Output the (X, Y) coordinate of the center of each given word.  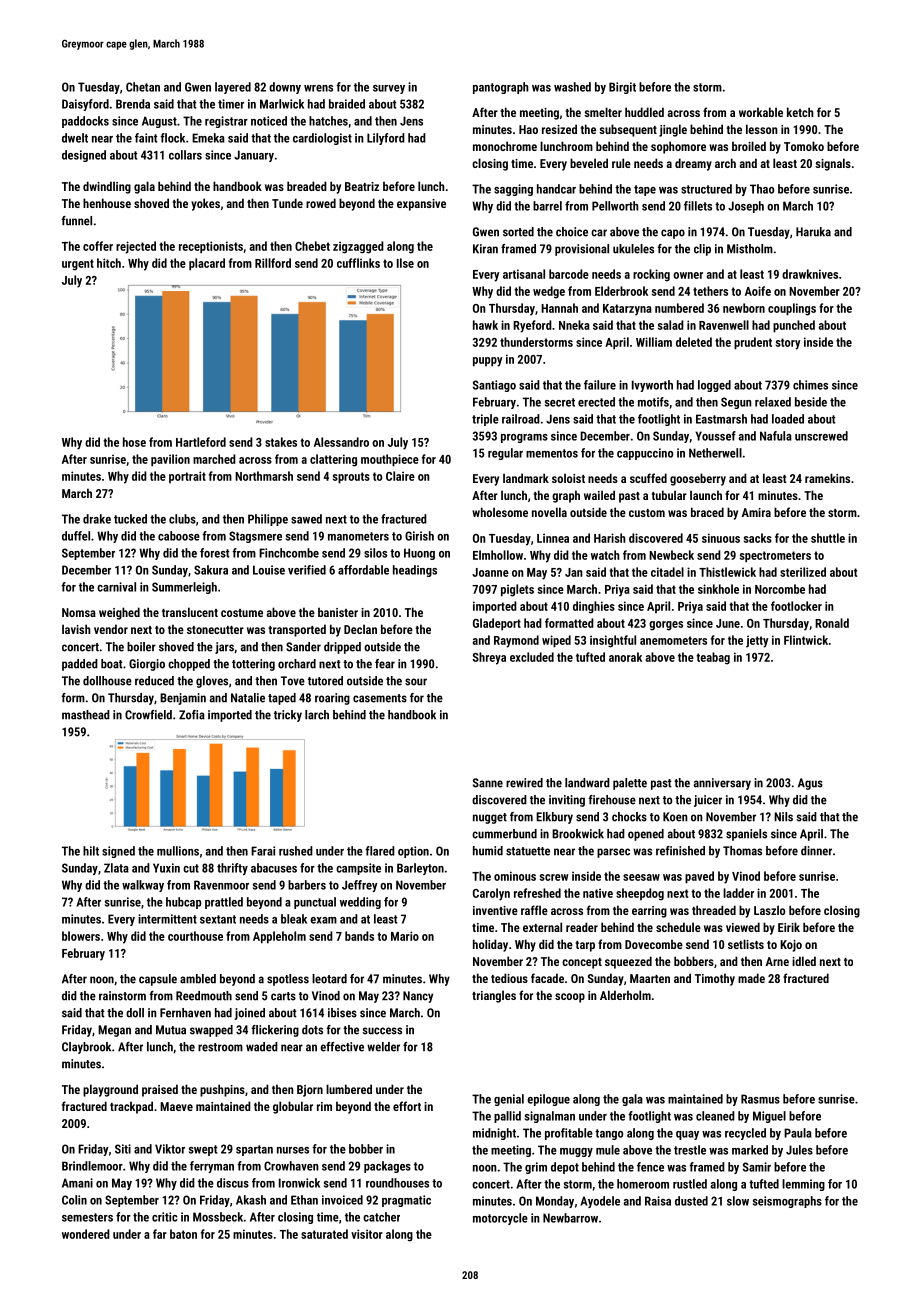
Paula (798, 1133)
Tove (293, 681)
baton (183, 1234)
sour (416, 682)
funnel (76, 221)
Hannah (559, 308)
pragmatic (406, 1201)
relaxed (773, 402)
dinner (816, 851)
